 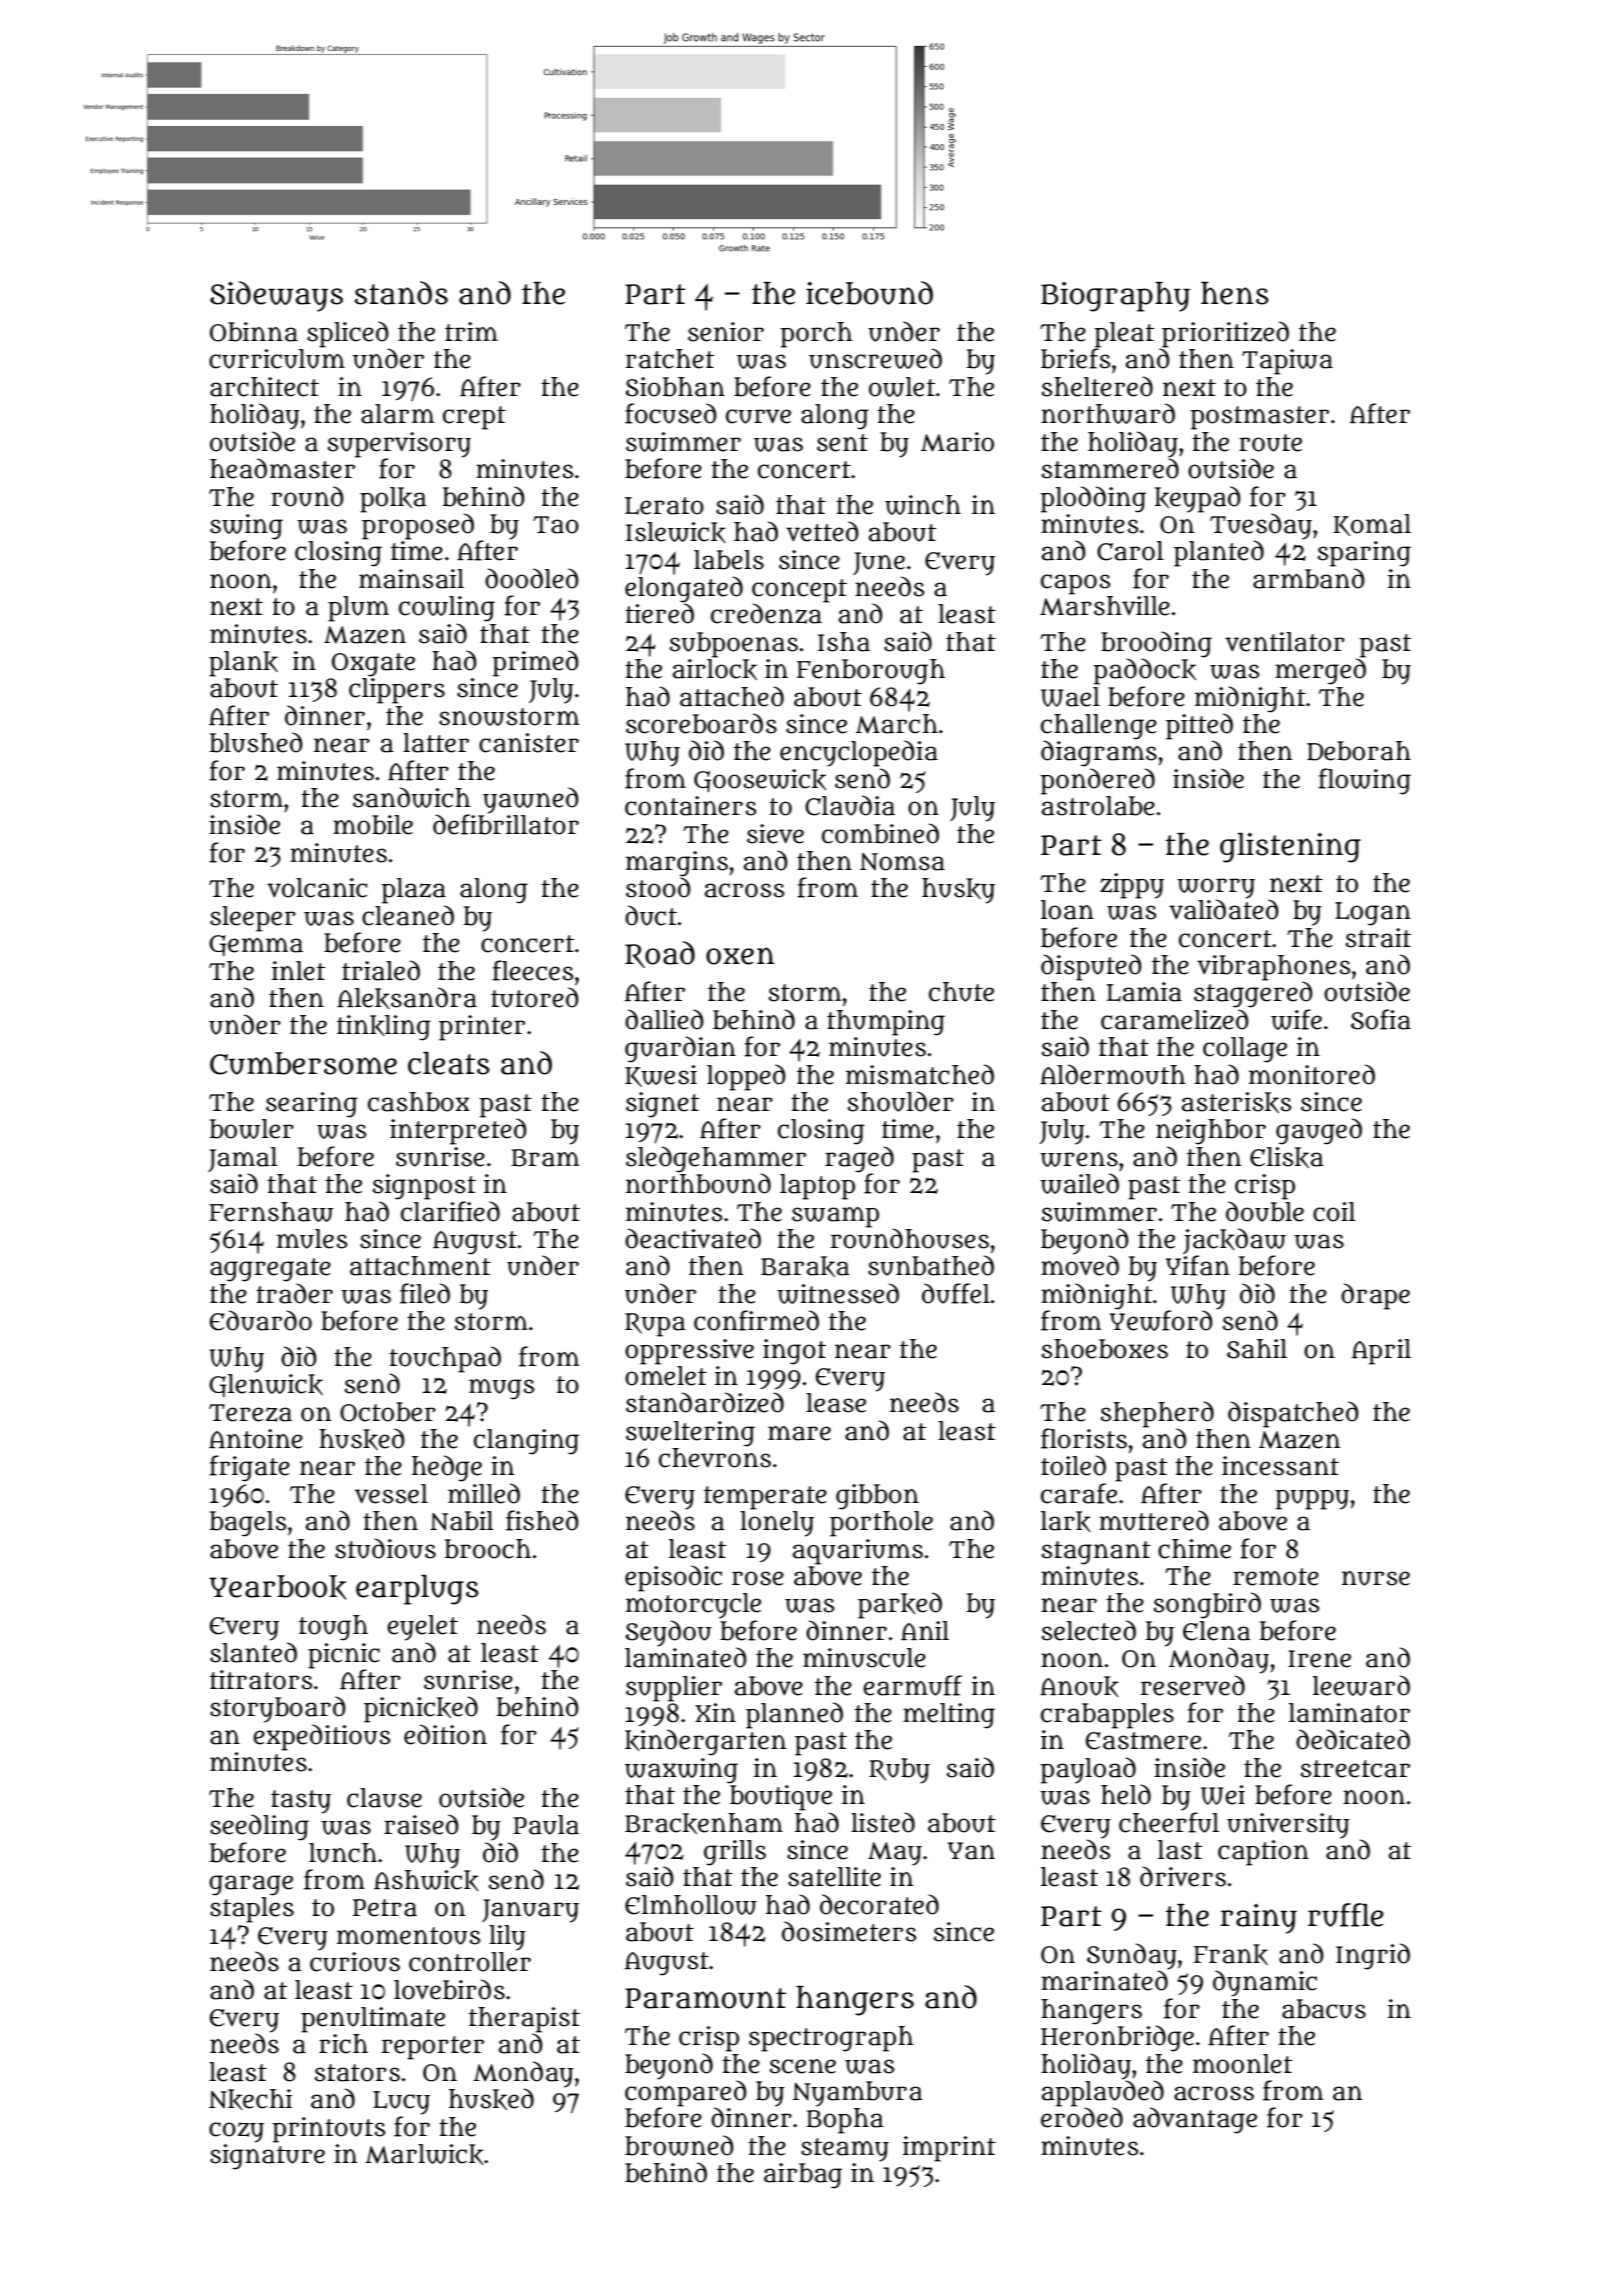 What do you see at coordinates (1207, 1605) in the page?
I see `songbird` at bounding box center [1207, 1605].
